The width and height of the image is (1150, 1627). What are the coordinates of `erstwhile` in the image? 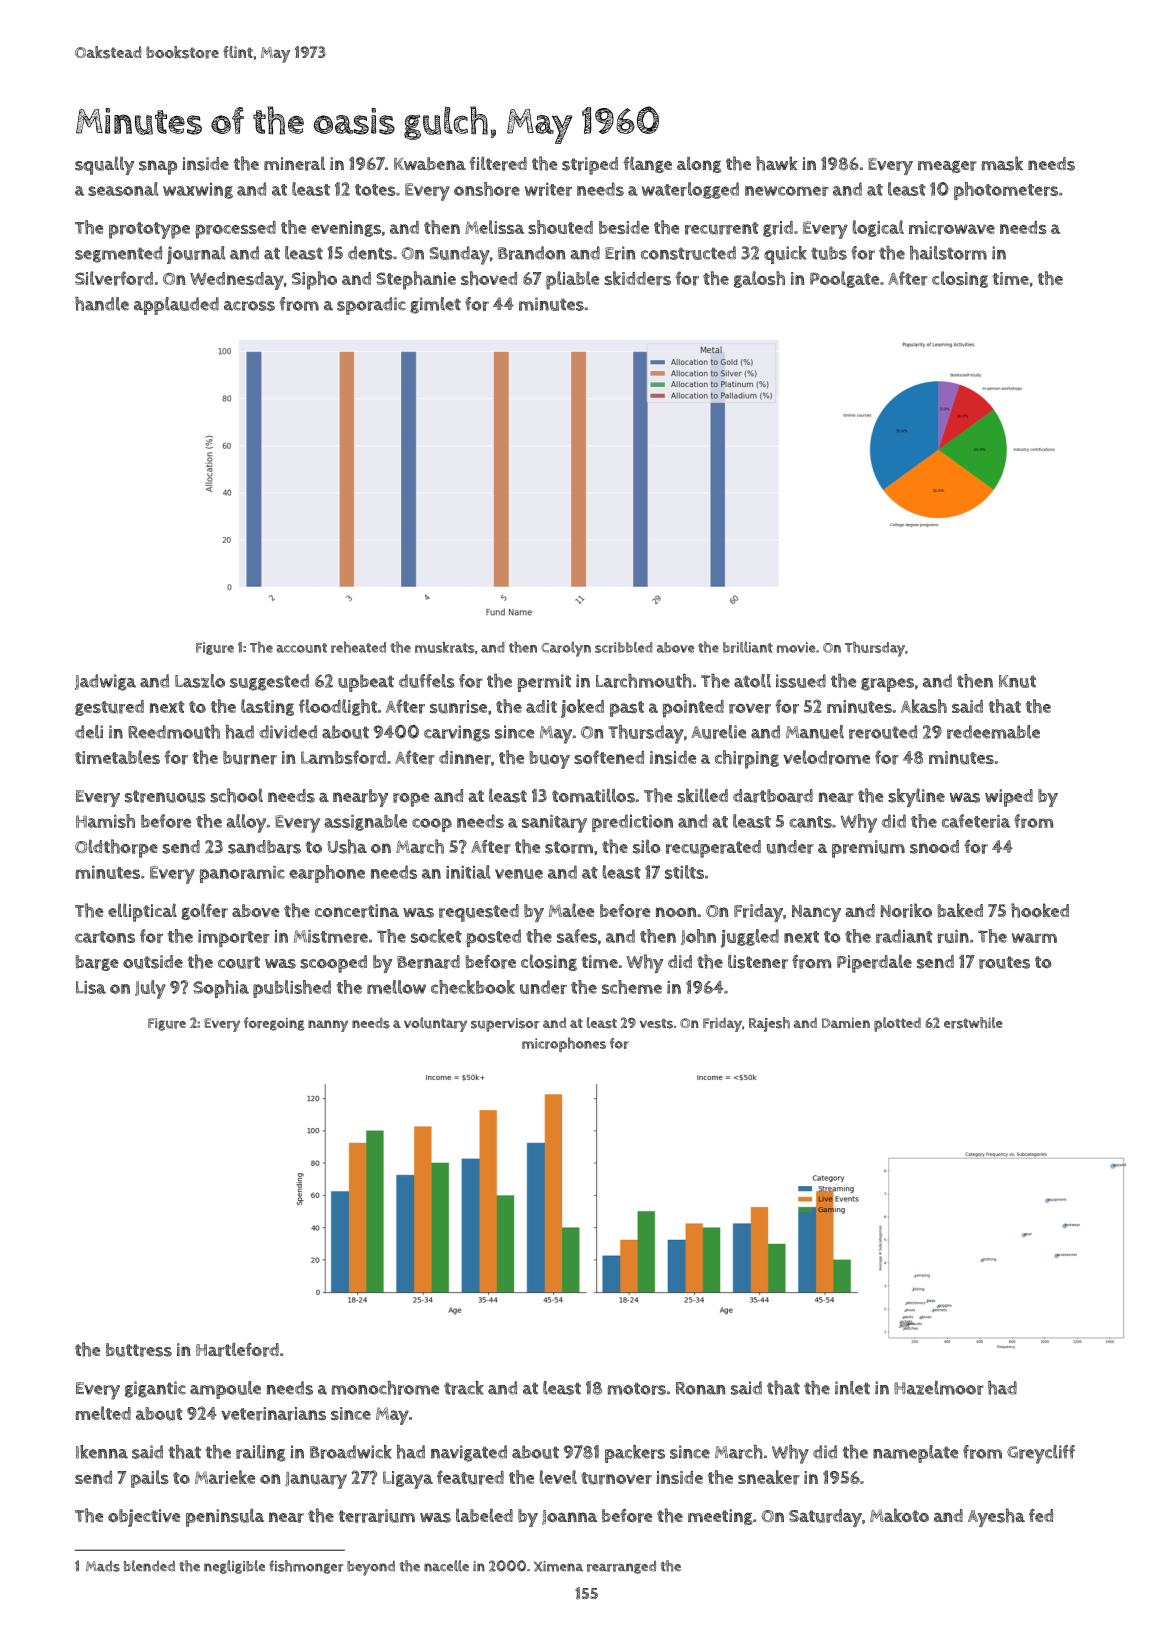 It's located at (973, 1023).
